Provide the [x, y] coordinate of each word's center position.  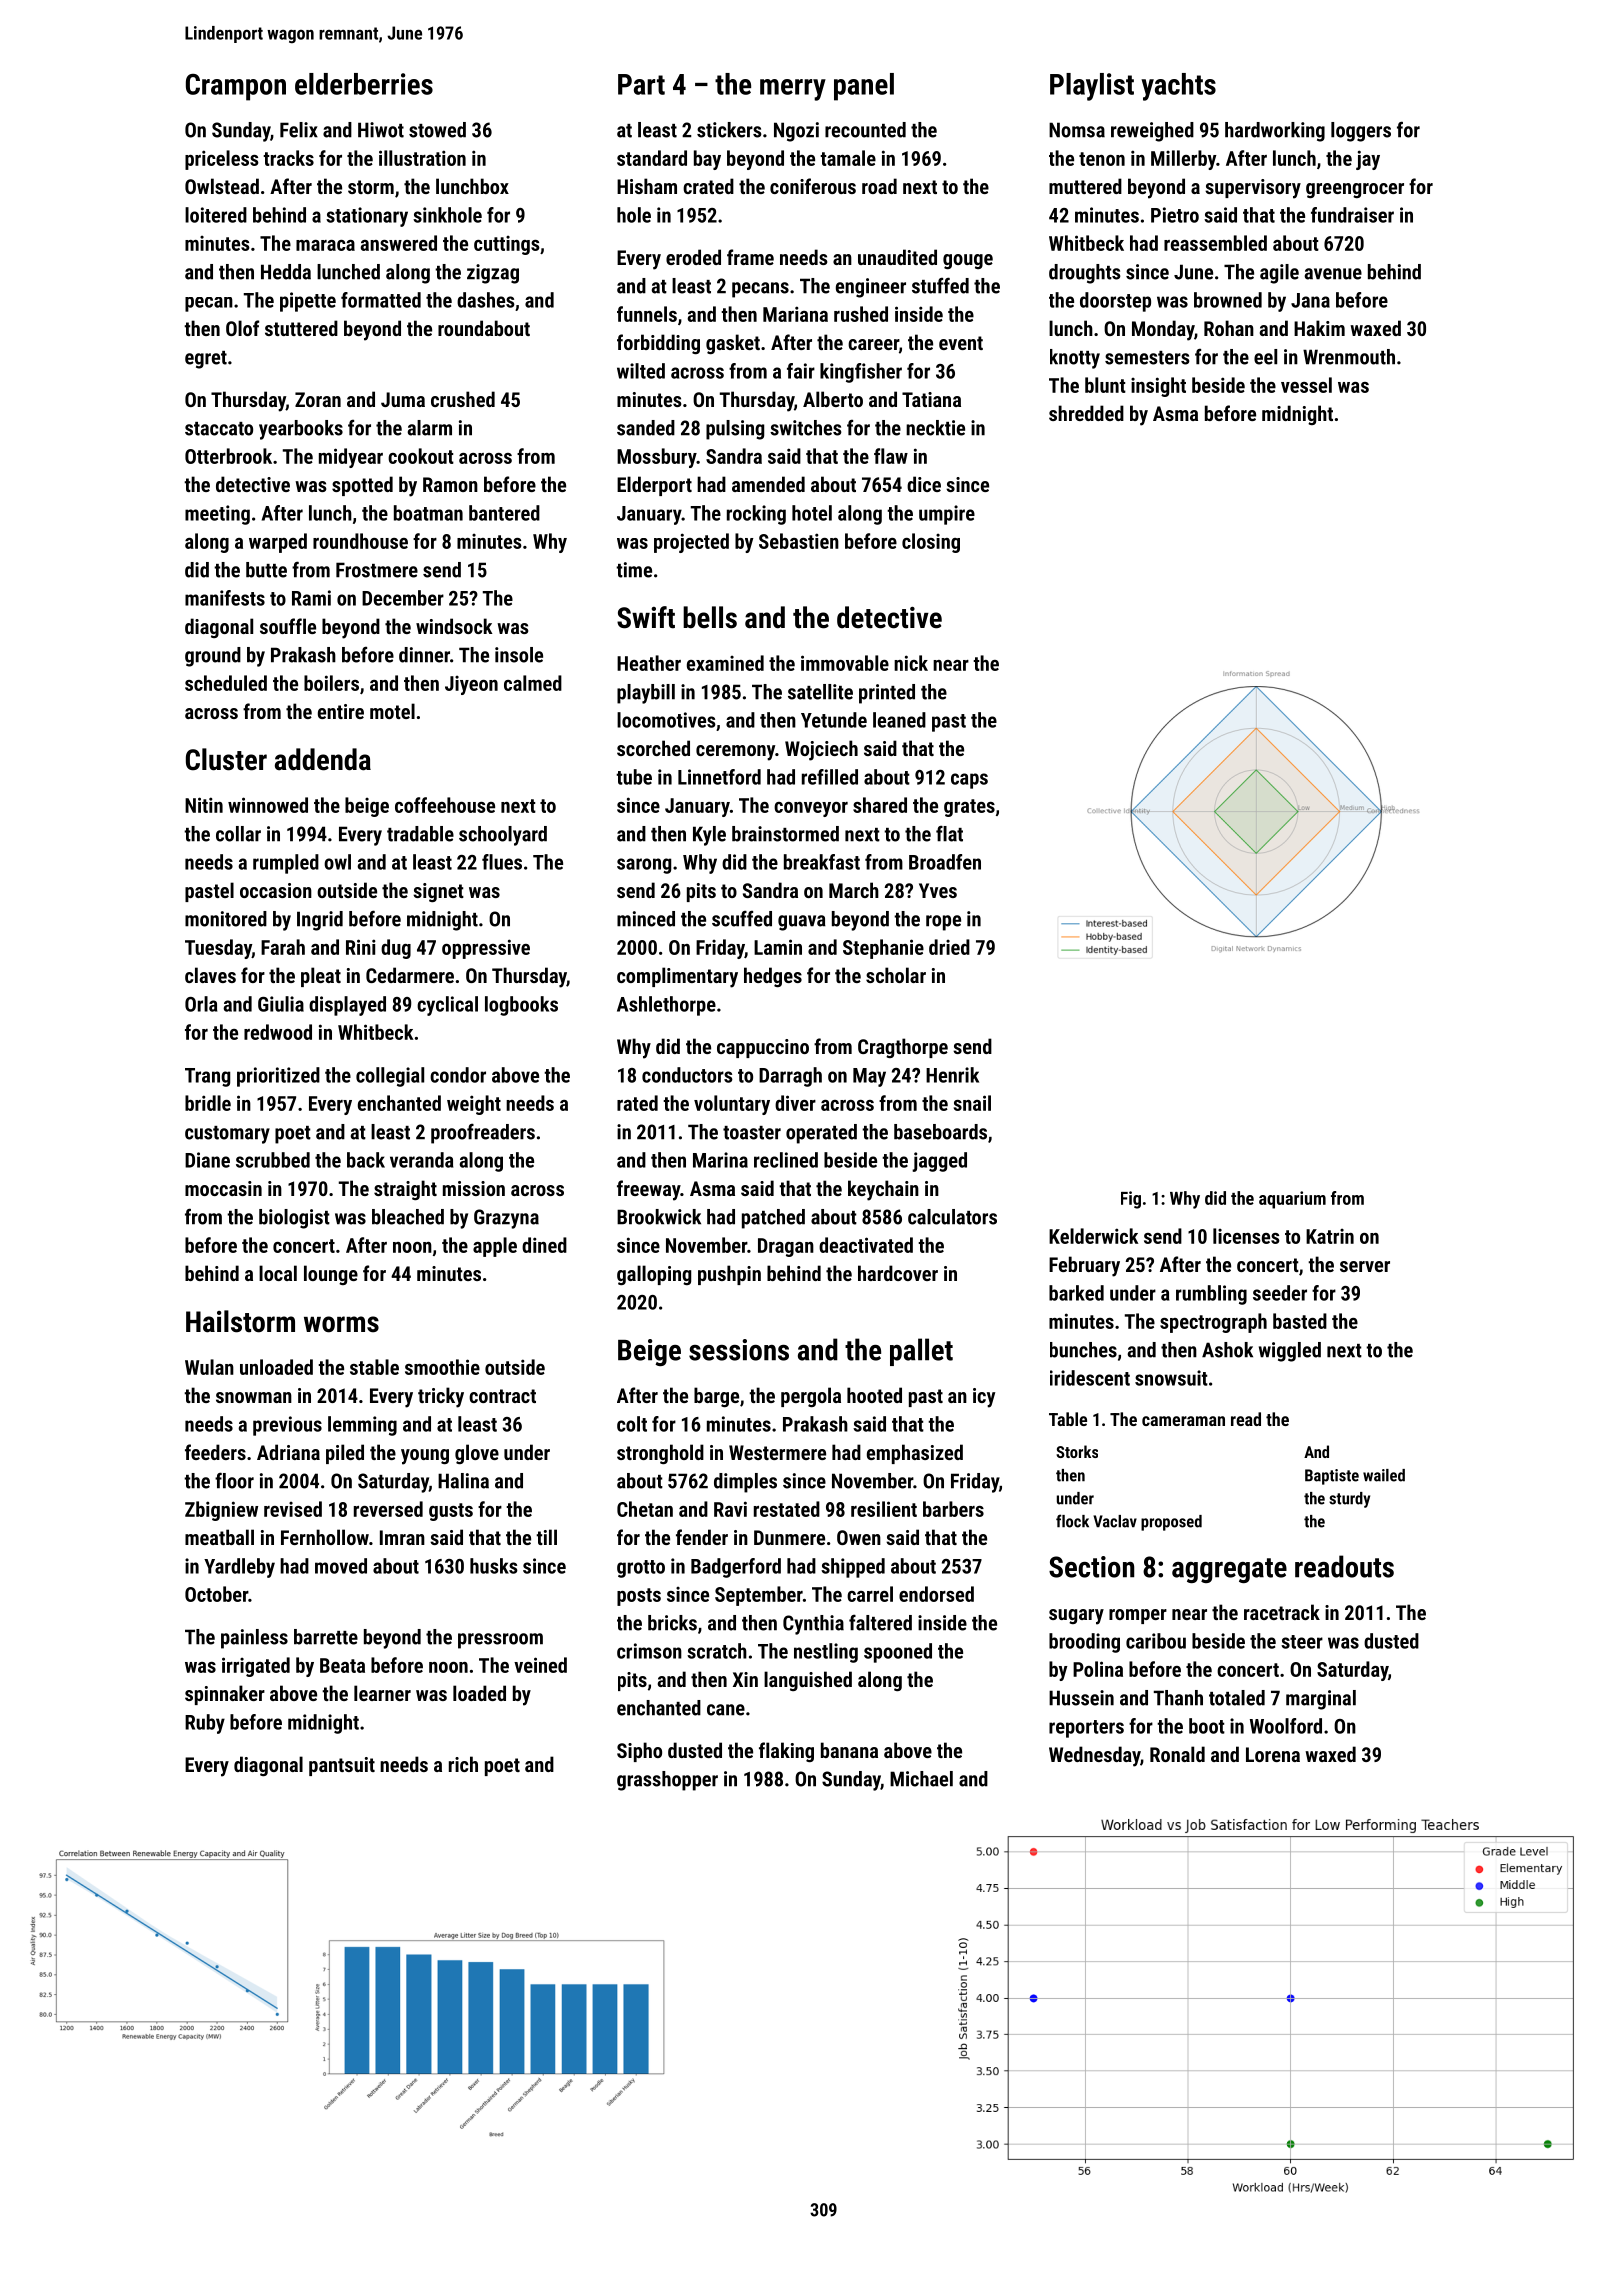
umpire [947, 515]
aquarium [1292, 1200]
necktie [935, 428]
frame [750, 257]
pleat [321, 977]
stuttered [301, 328]
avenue [1333, 274]
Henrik [952, 1075]
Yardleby [239, 1568]
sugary [1076, 1617]
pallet [921, 1352]
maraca [325, 245]
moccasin [223, 1188]
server [1365, 1266]
